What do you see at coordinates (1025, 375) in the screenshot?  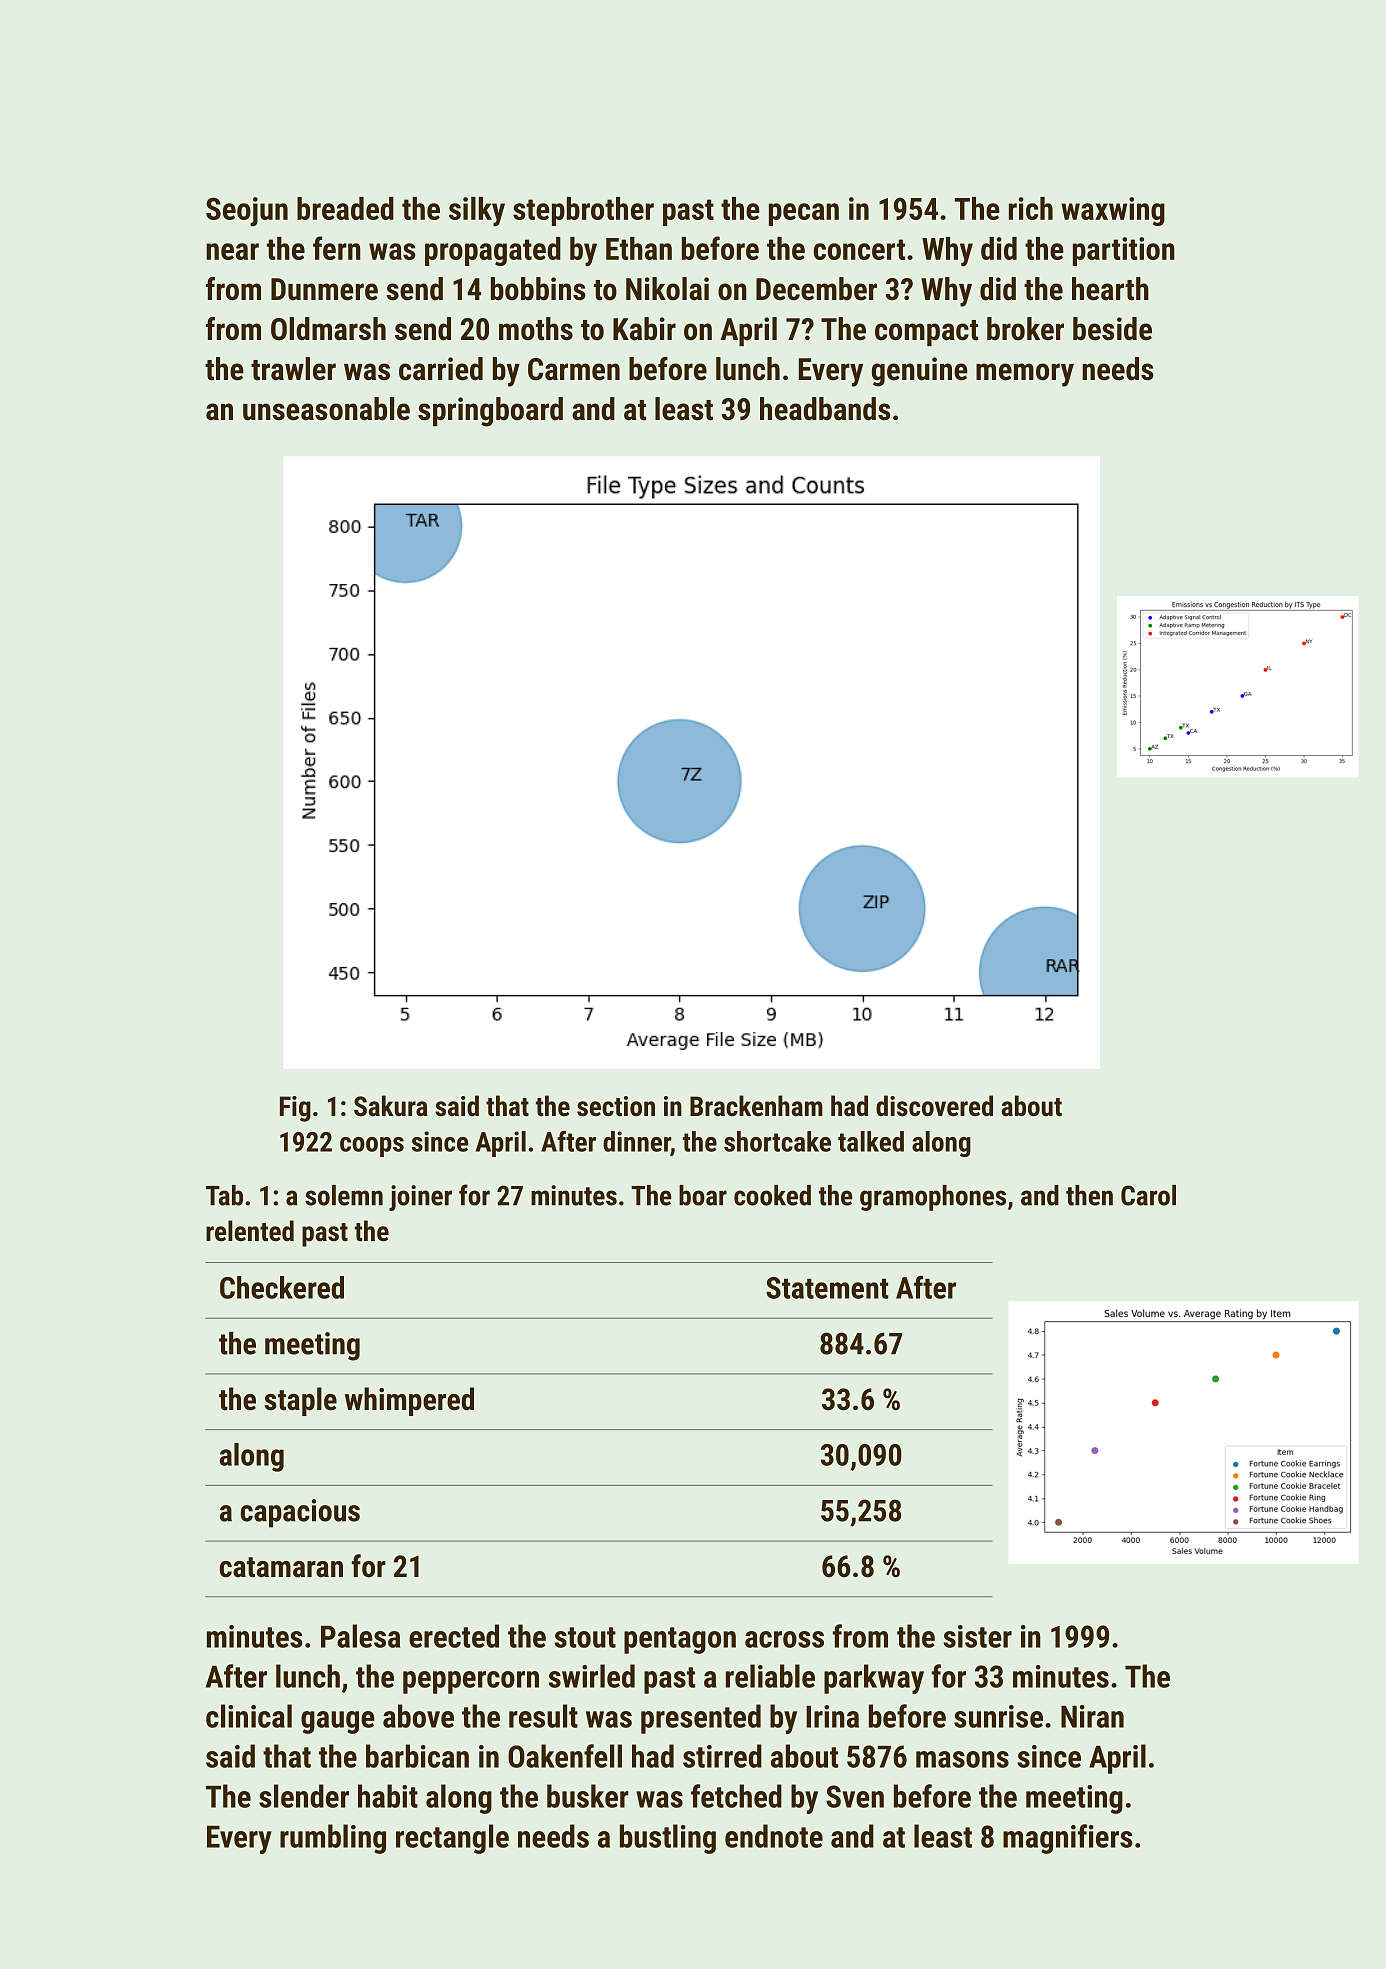 I see `memory` at bounding box center [1025, 375].
